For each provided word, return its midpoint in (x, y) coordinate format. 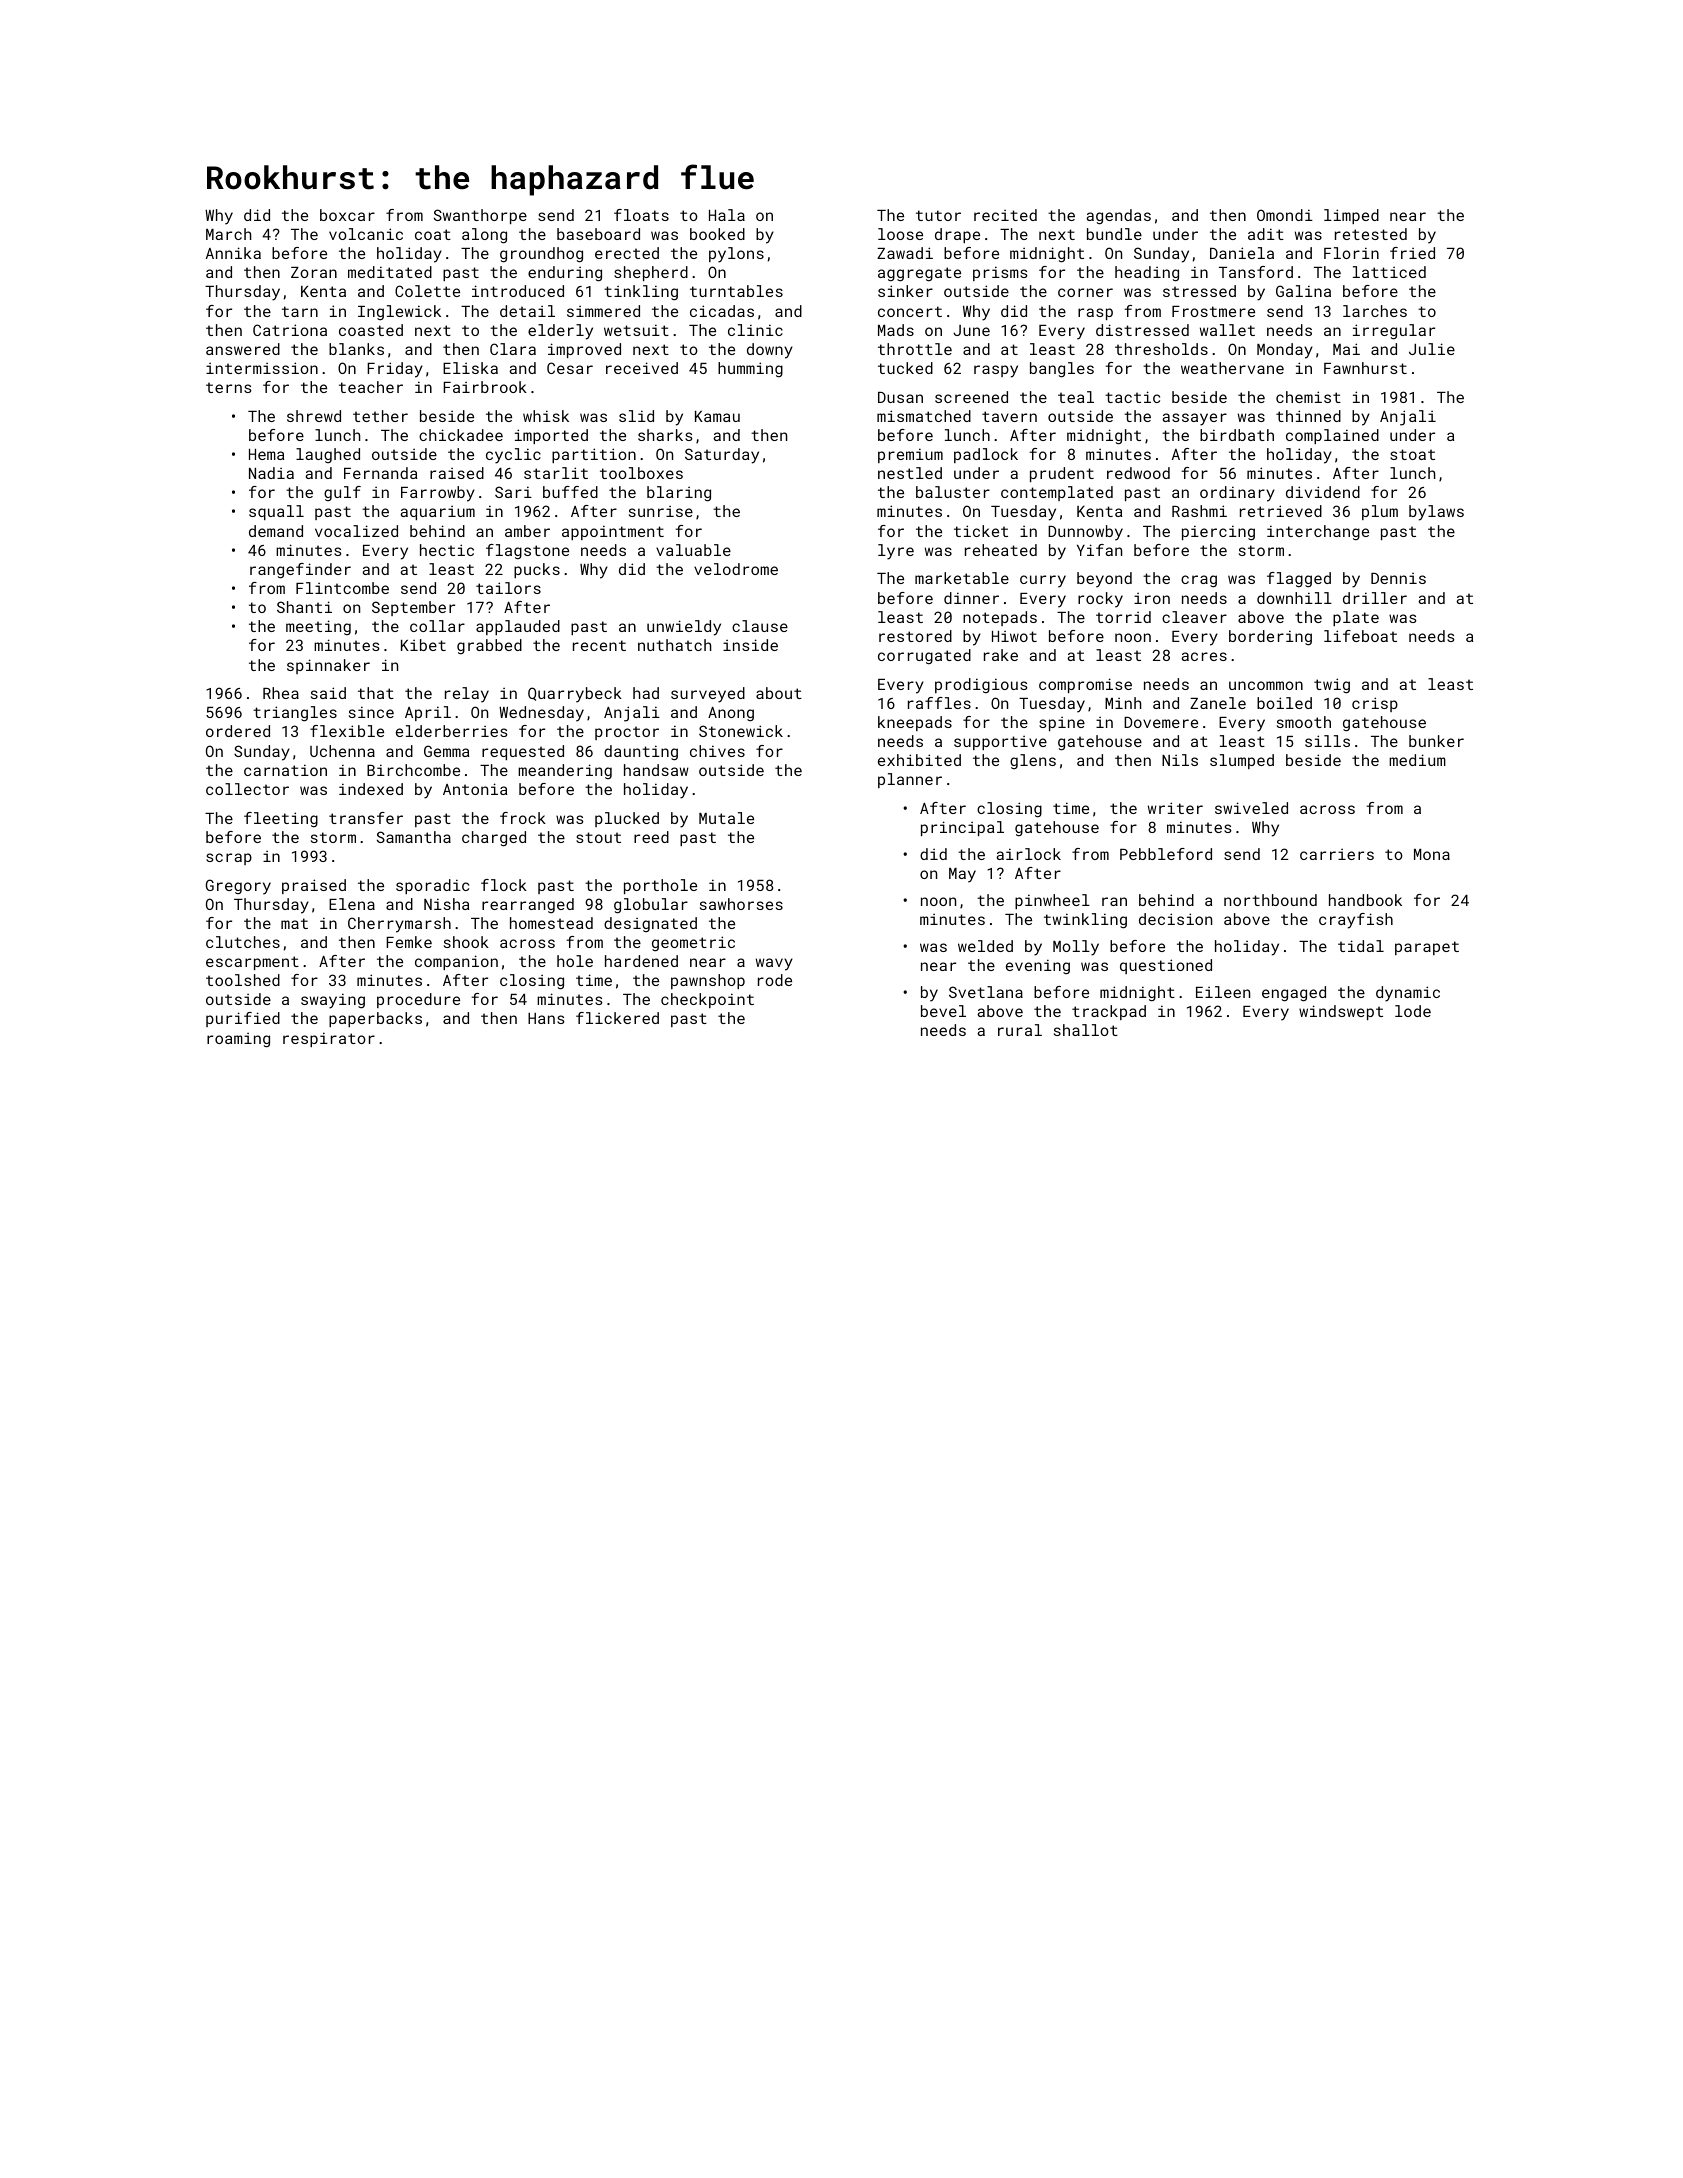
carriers (1337, 854)
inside (750, 645)
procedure (418, 1000)
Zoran (314, 272)
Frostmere (1213, 311)
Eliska (470, 368)
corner (1085, 292)
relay (467, 695)
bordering (1270, 638)
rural (1020, 1030)
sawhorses (741, 904)
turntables (736, 291)
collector (247, 789)
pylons (736, 255)
